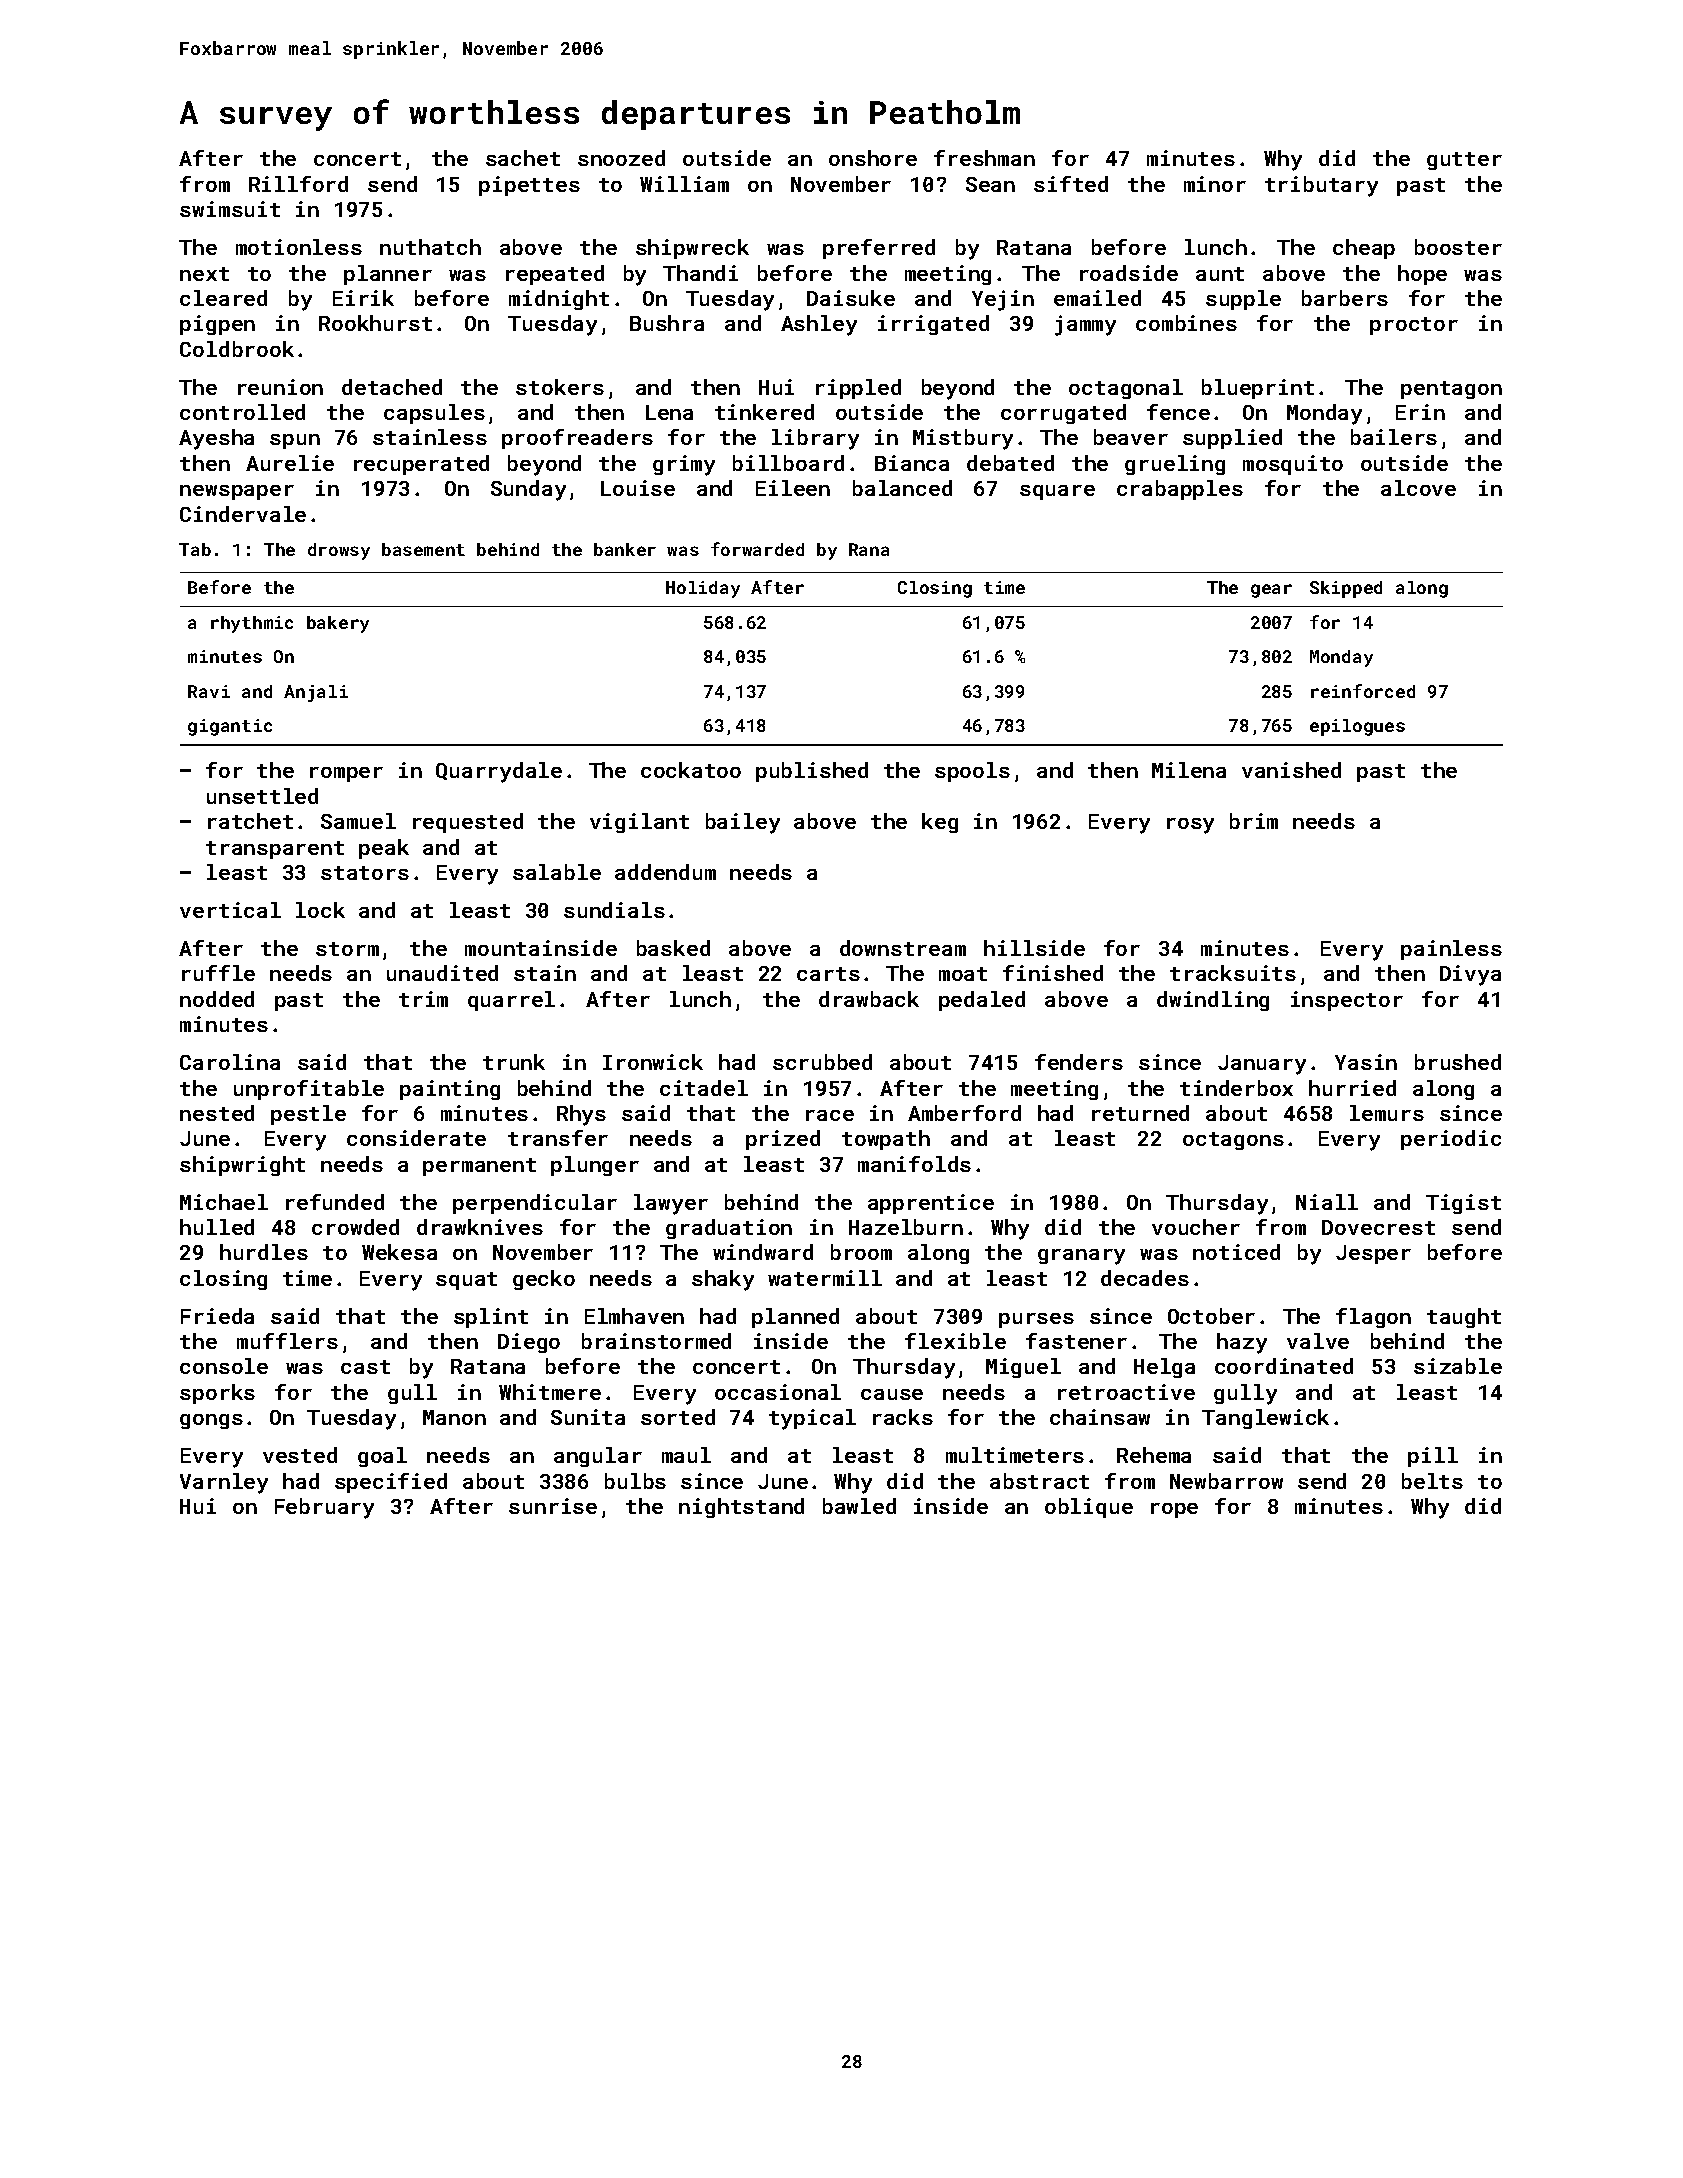  Describe the element at coordinates (365, 1367) in the page. I see `cast` at that location.
